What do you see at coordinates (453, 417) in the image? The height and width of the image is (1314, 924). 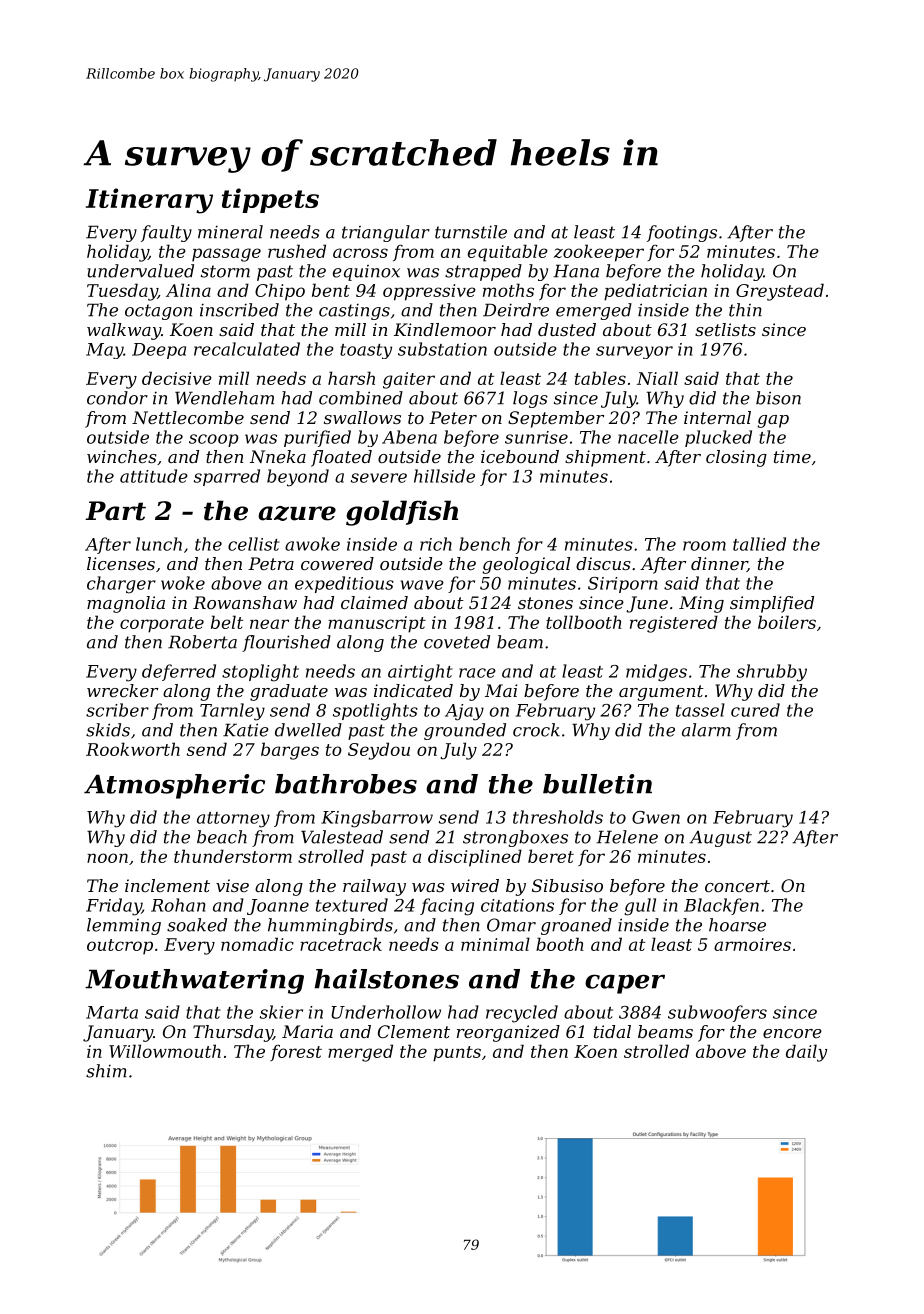 I see `Peter` at bounding box center [453, 417].
